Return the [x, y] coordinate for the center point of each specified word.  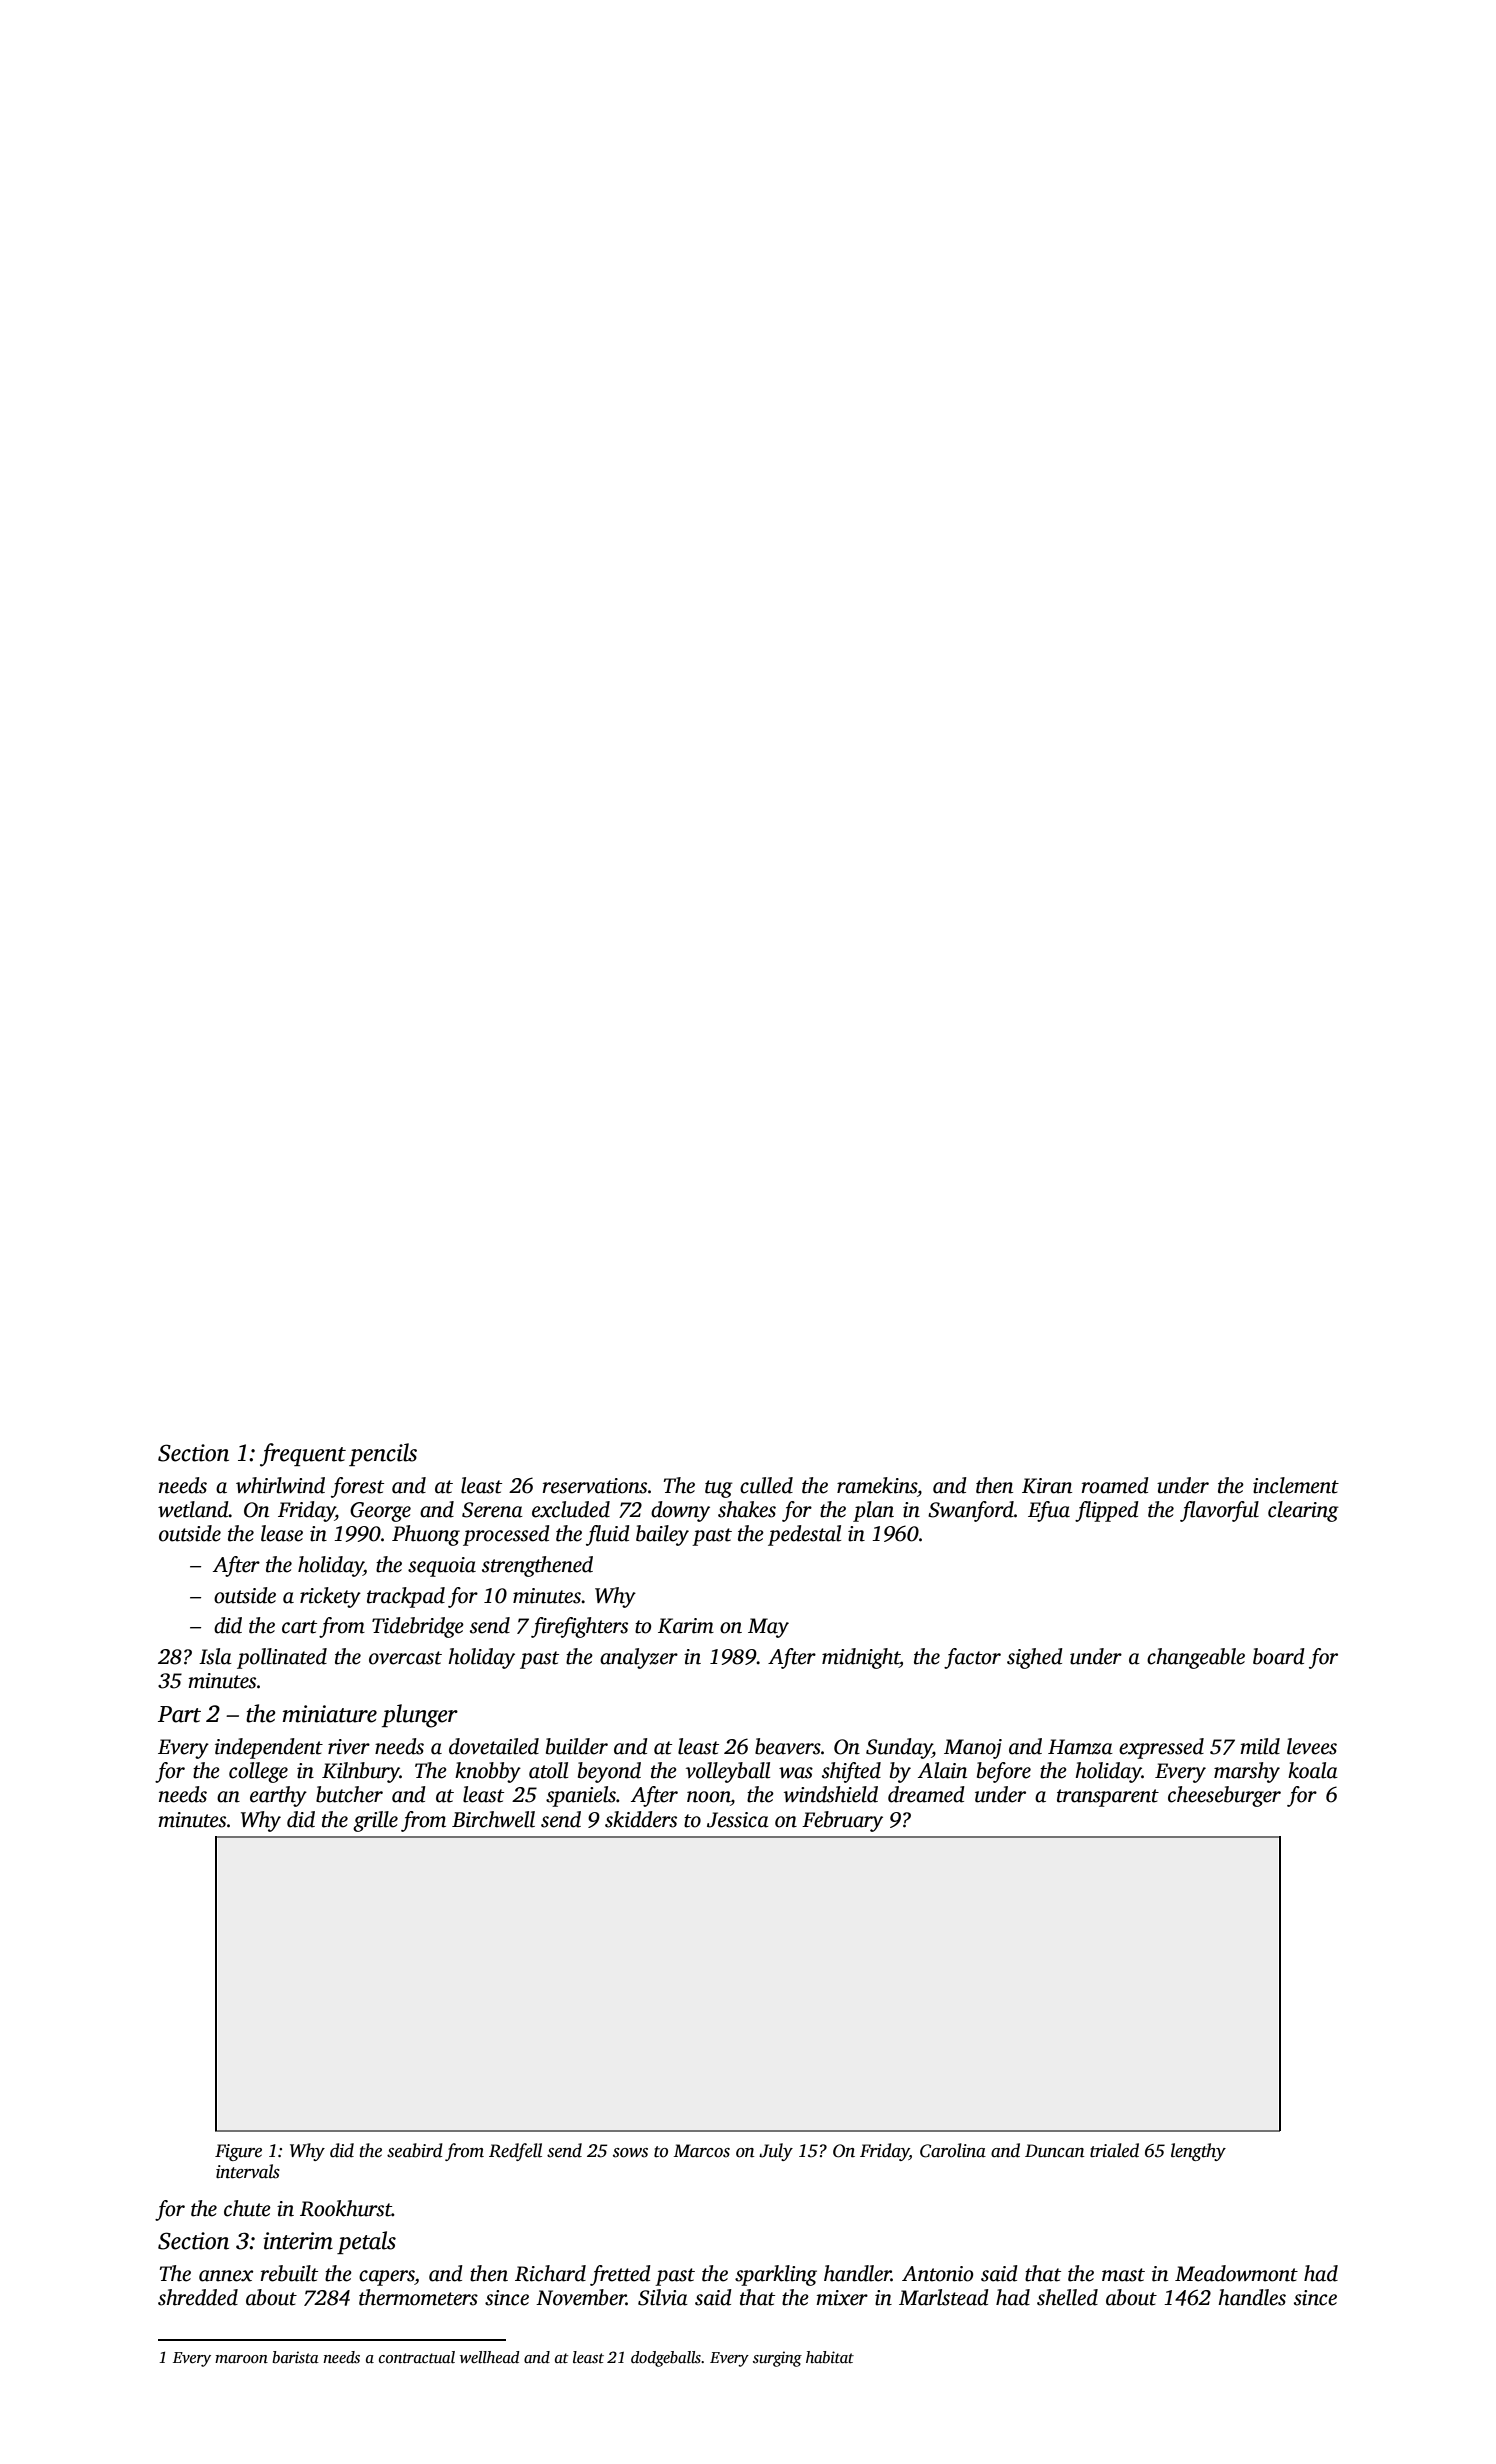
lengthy [1198, 2152]
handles [1252, 2297]
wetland [193, 1509]
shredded [198, 2297]
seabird [415, 2150]
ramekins [877, 1485]
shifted [851, 1772]
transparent [1108, 1798]
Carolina [953, 2150]
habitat [830, 2357]
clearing [1303, 1511]
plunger [420, 1716]
